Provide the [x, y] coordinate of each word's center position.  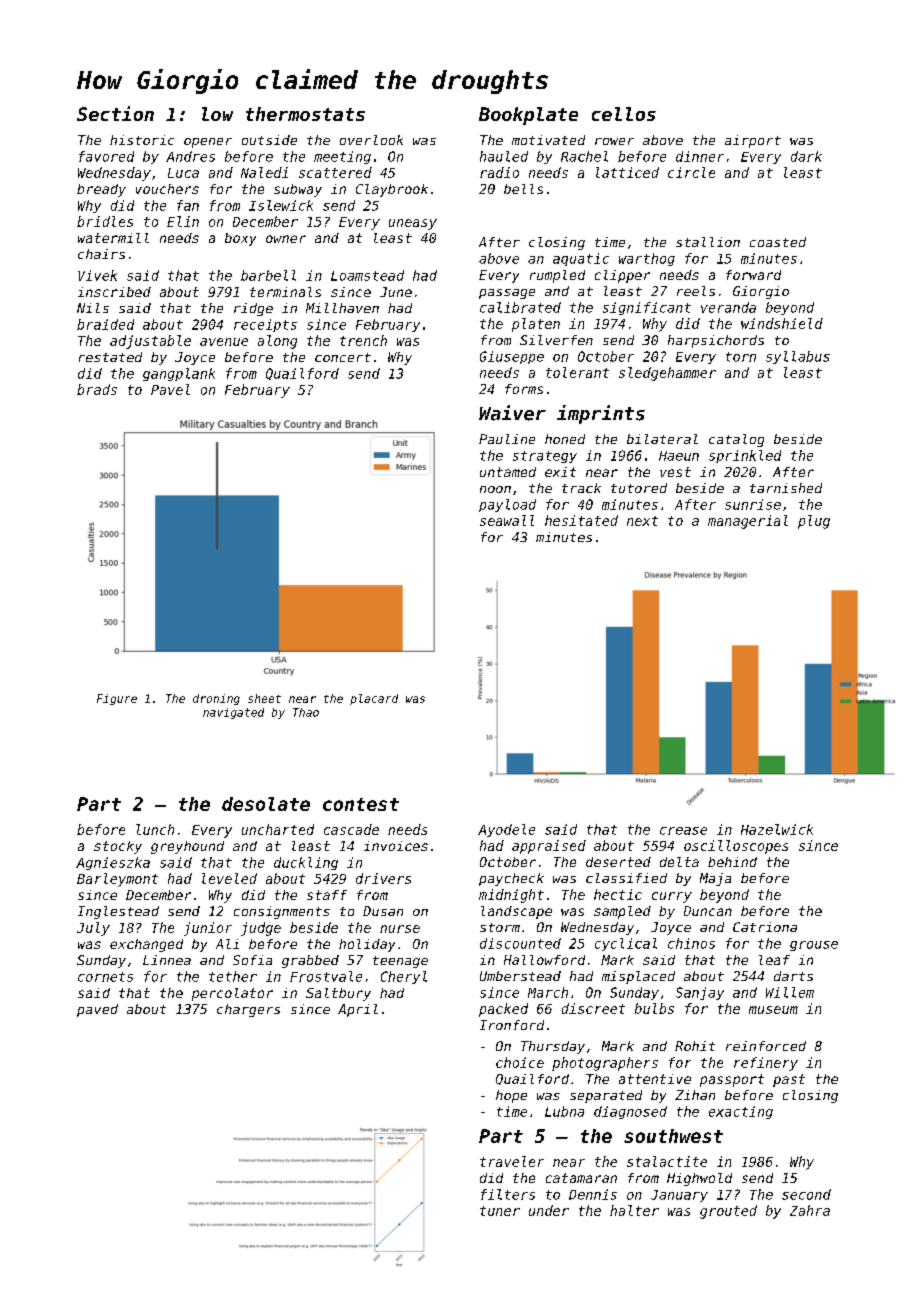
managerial [748, 522]
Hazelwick [777, 829]
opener [208, 143]
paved [97, 1010]
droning [216, 699]
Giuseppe [512, 357]
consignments [282, 912]
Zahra [810, 1210]
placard [374, 699]
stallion [708, 242]
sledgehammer [667, 374]
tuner [500, 1211]
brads [97, 389]
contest [361, 804]
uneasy [413, 224]
